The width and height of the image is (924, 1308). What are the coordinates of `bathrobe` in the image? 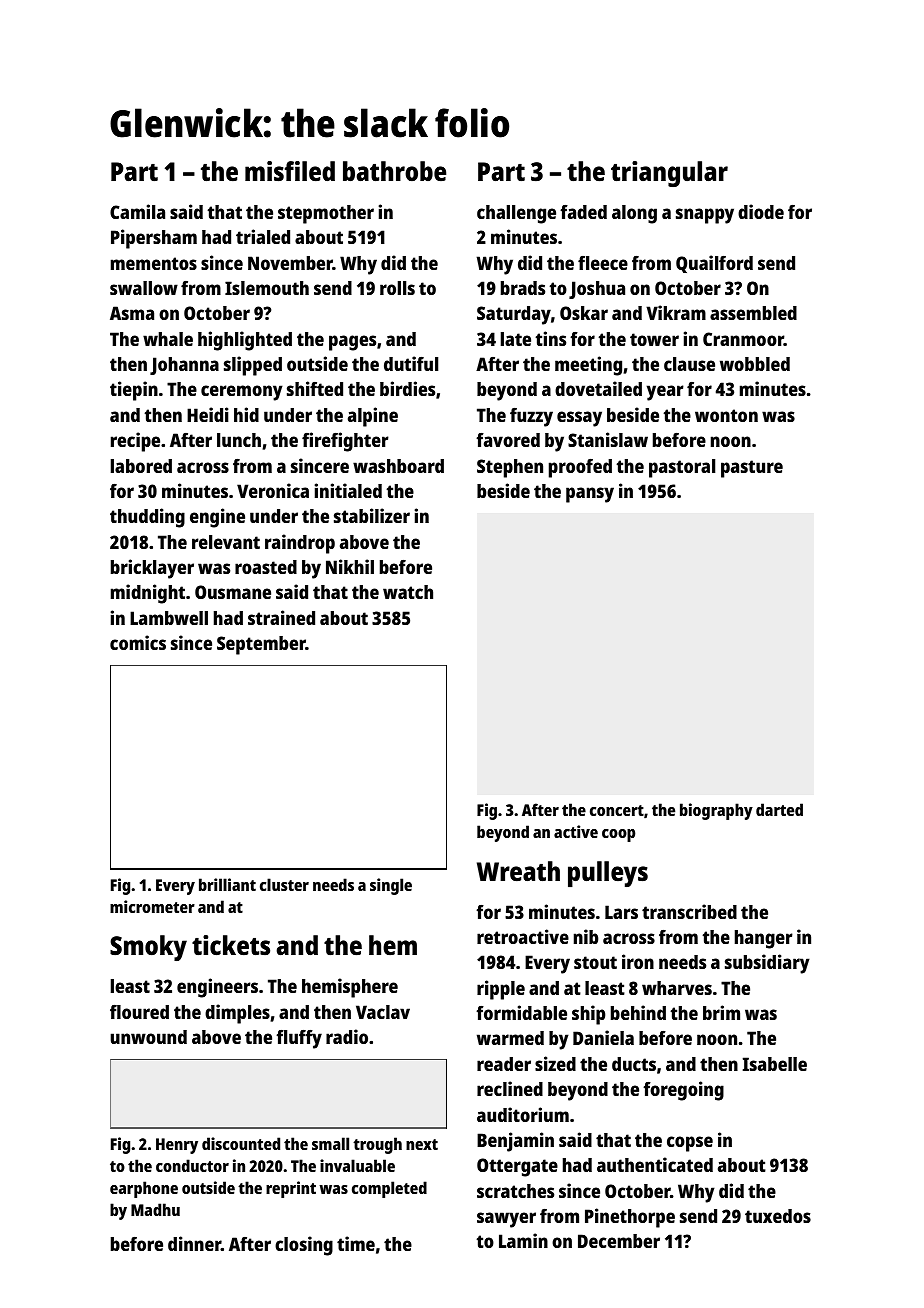 It's located at (394, 171).
